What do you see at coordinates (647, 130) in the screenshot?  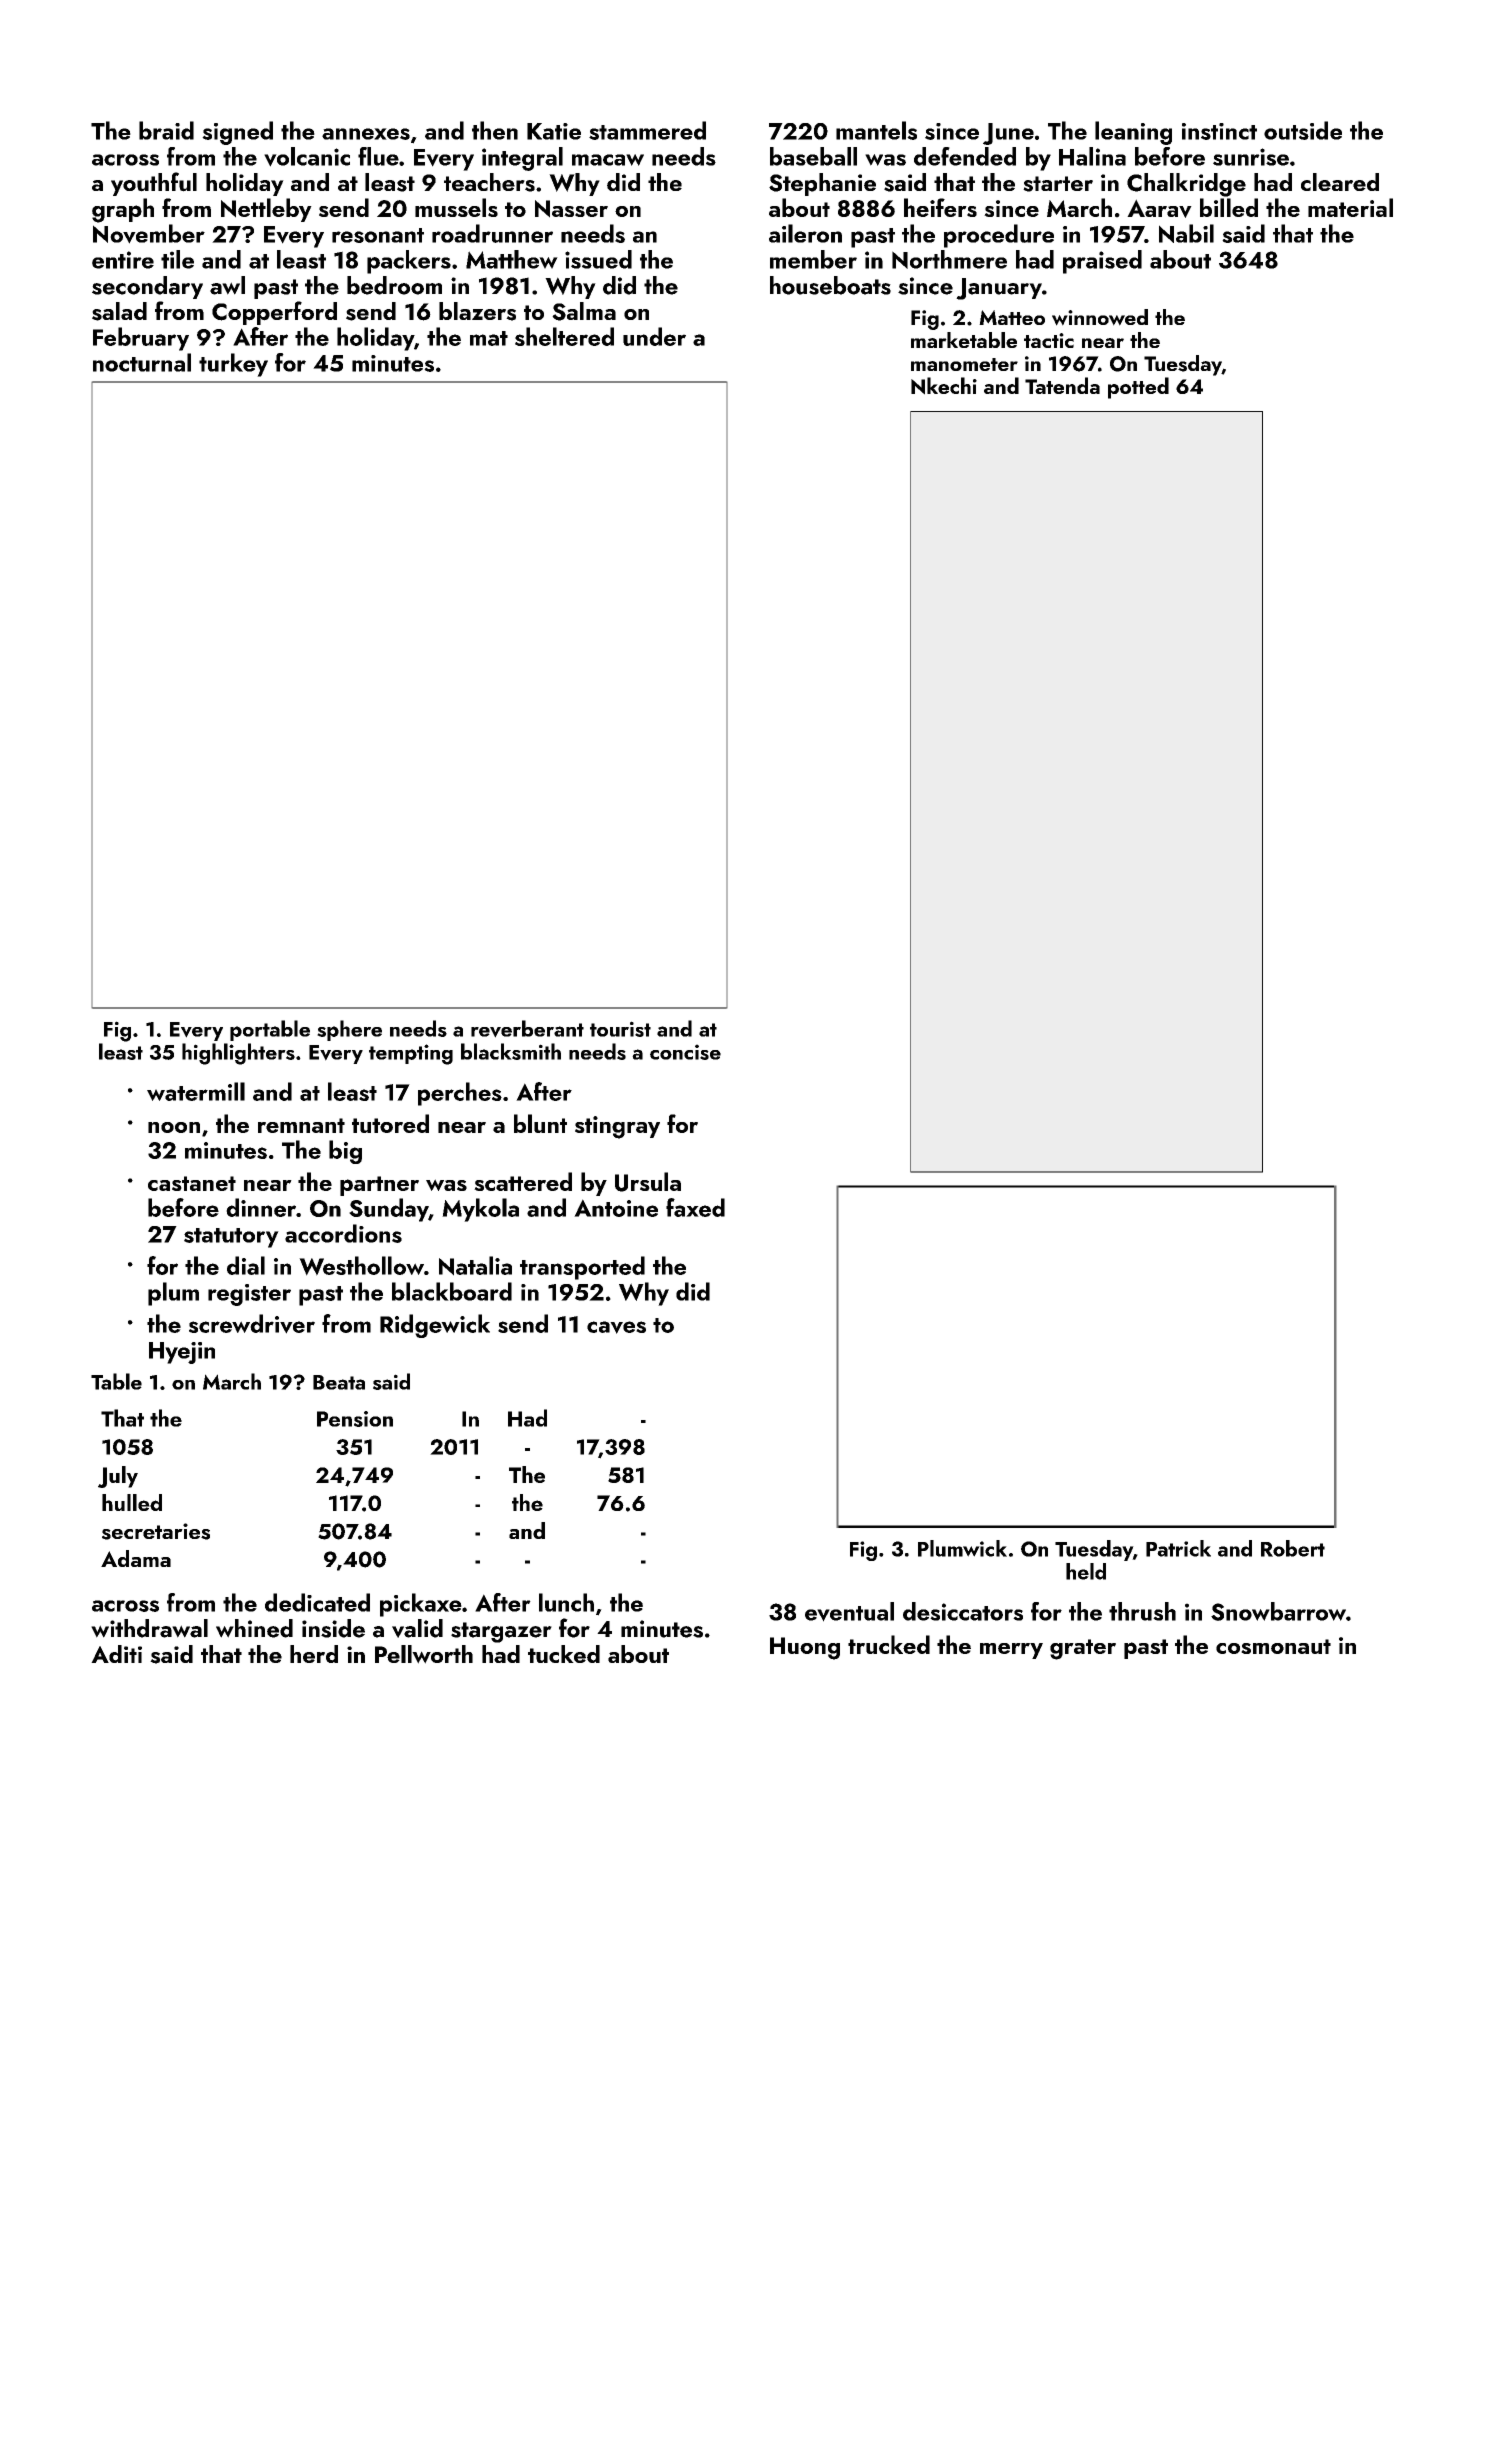 I see `stammered` at bounding box center [647, 130].
